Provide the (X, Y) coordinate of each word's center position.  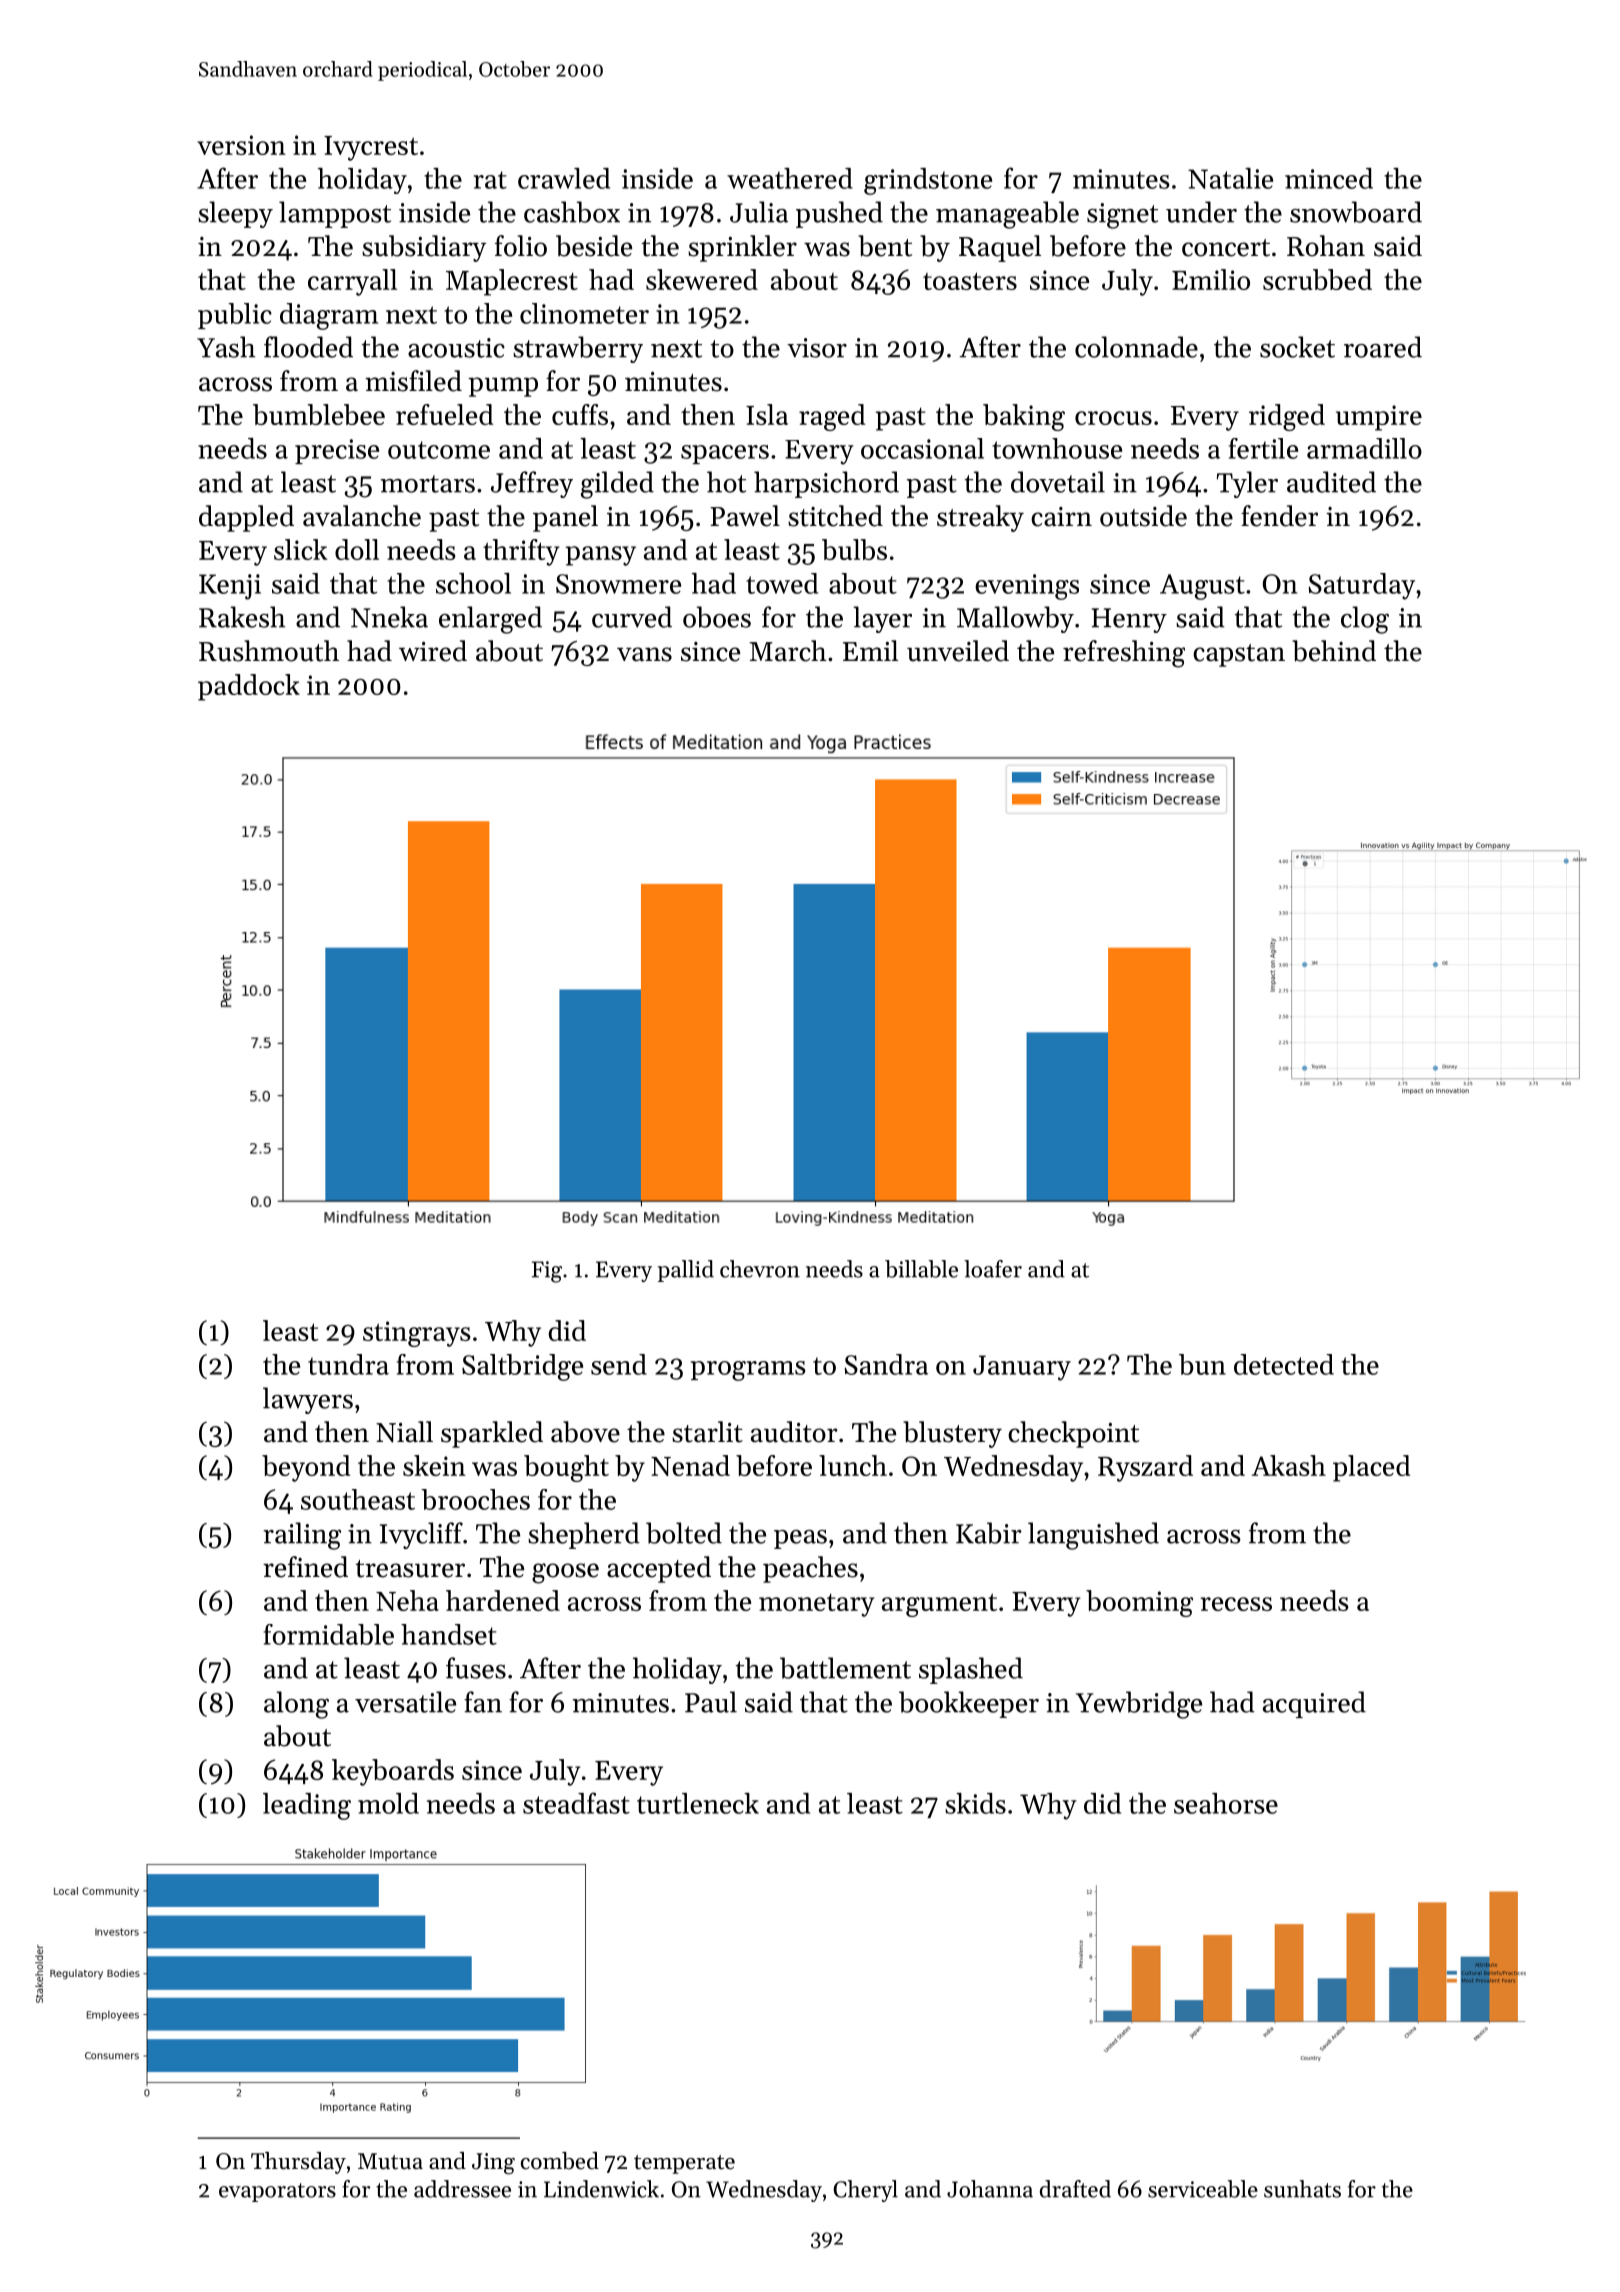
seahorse (1226, 1803)
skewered (702, 279)
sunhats (1302, 2189)
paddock (249, 687)
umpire (1379, 418)
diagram (329, 316)
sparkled (492, 1434)
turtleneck (698, 1803)
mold (388, 1803)
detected (1284, 1364)
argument (939, 1605)
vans (644, 654)
